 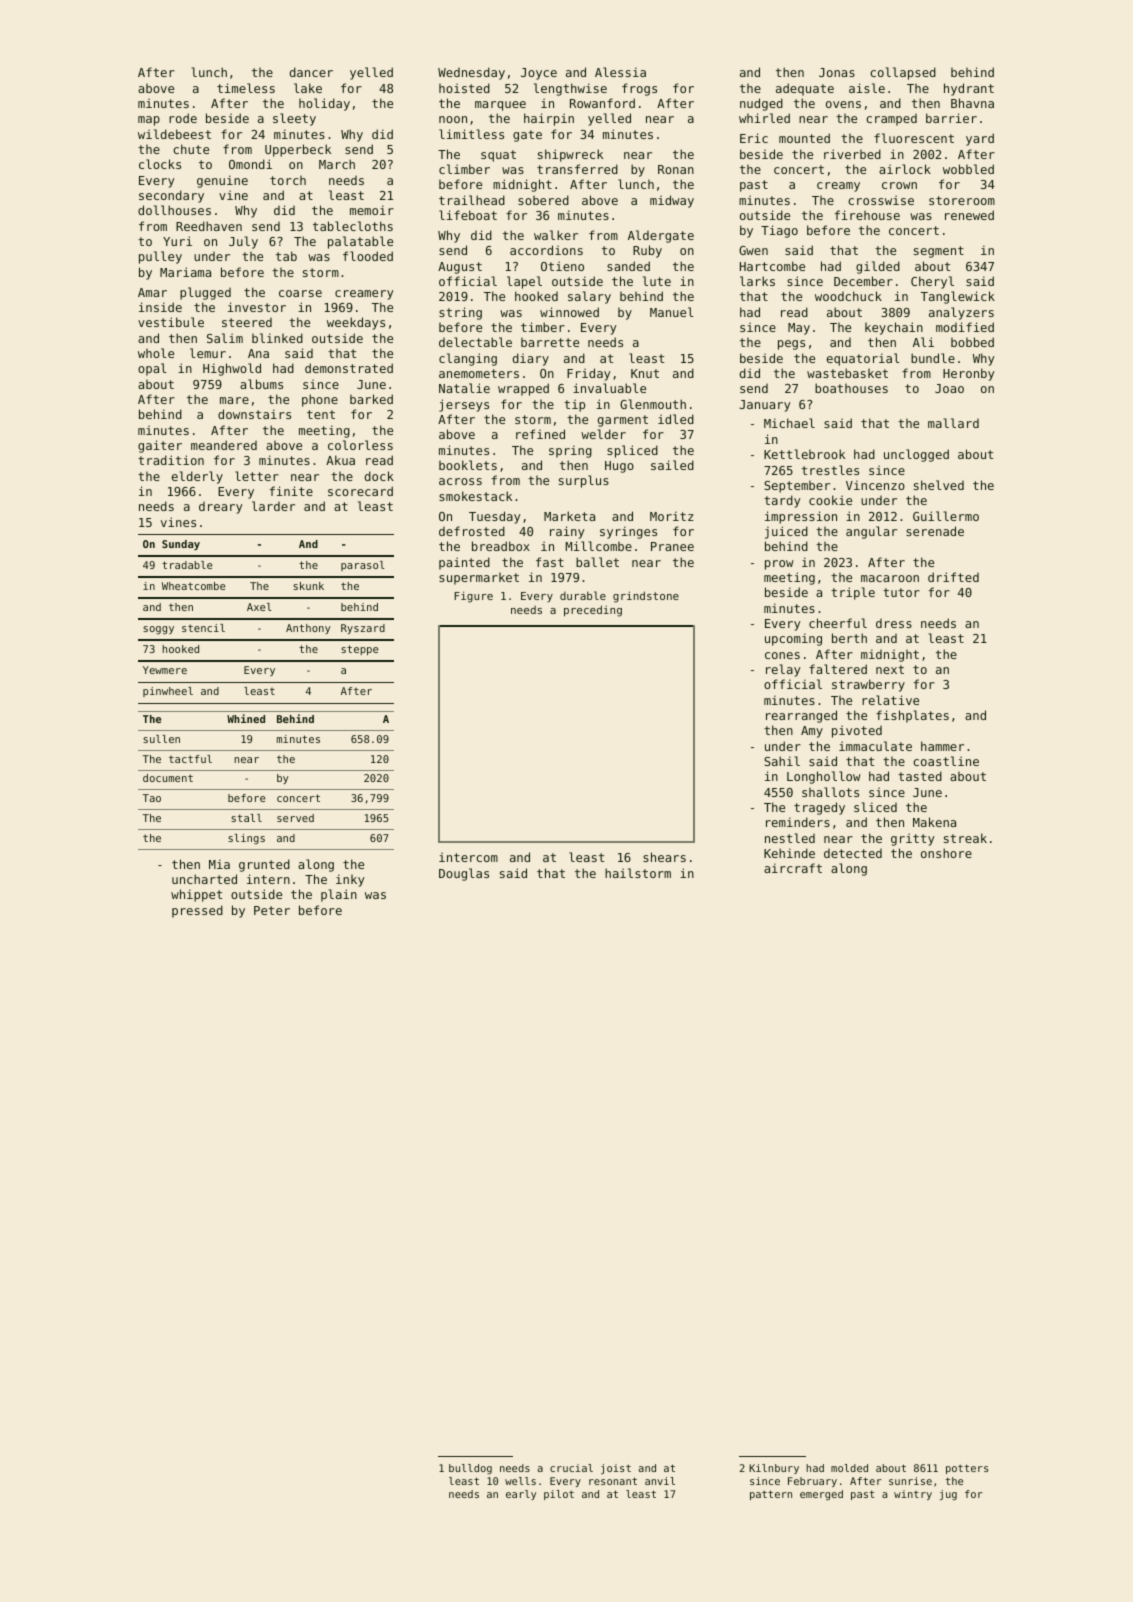 What do you see at coordinates (350, 880) in the screenshot?
I see `inky` at bounding box center [350, 880].
